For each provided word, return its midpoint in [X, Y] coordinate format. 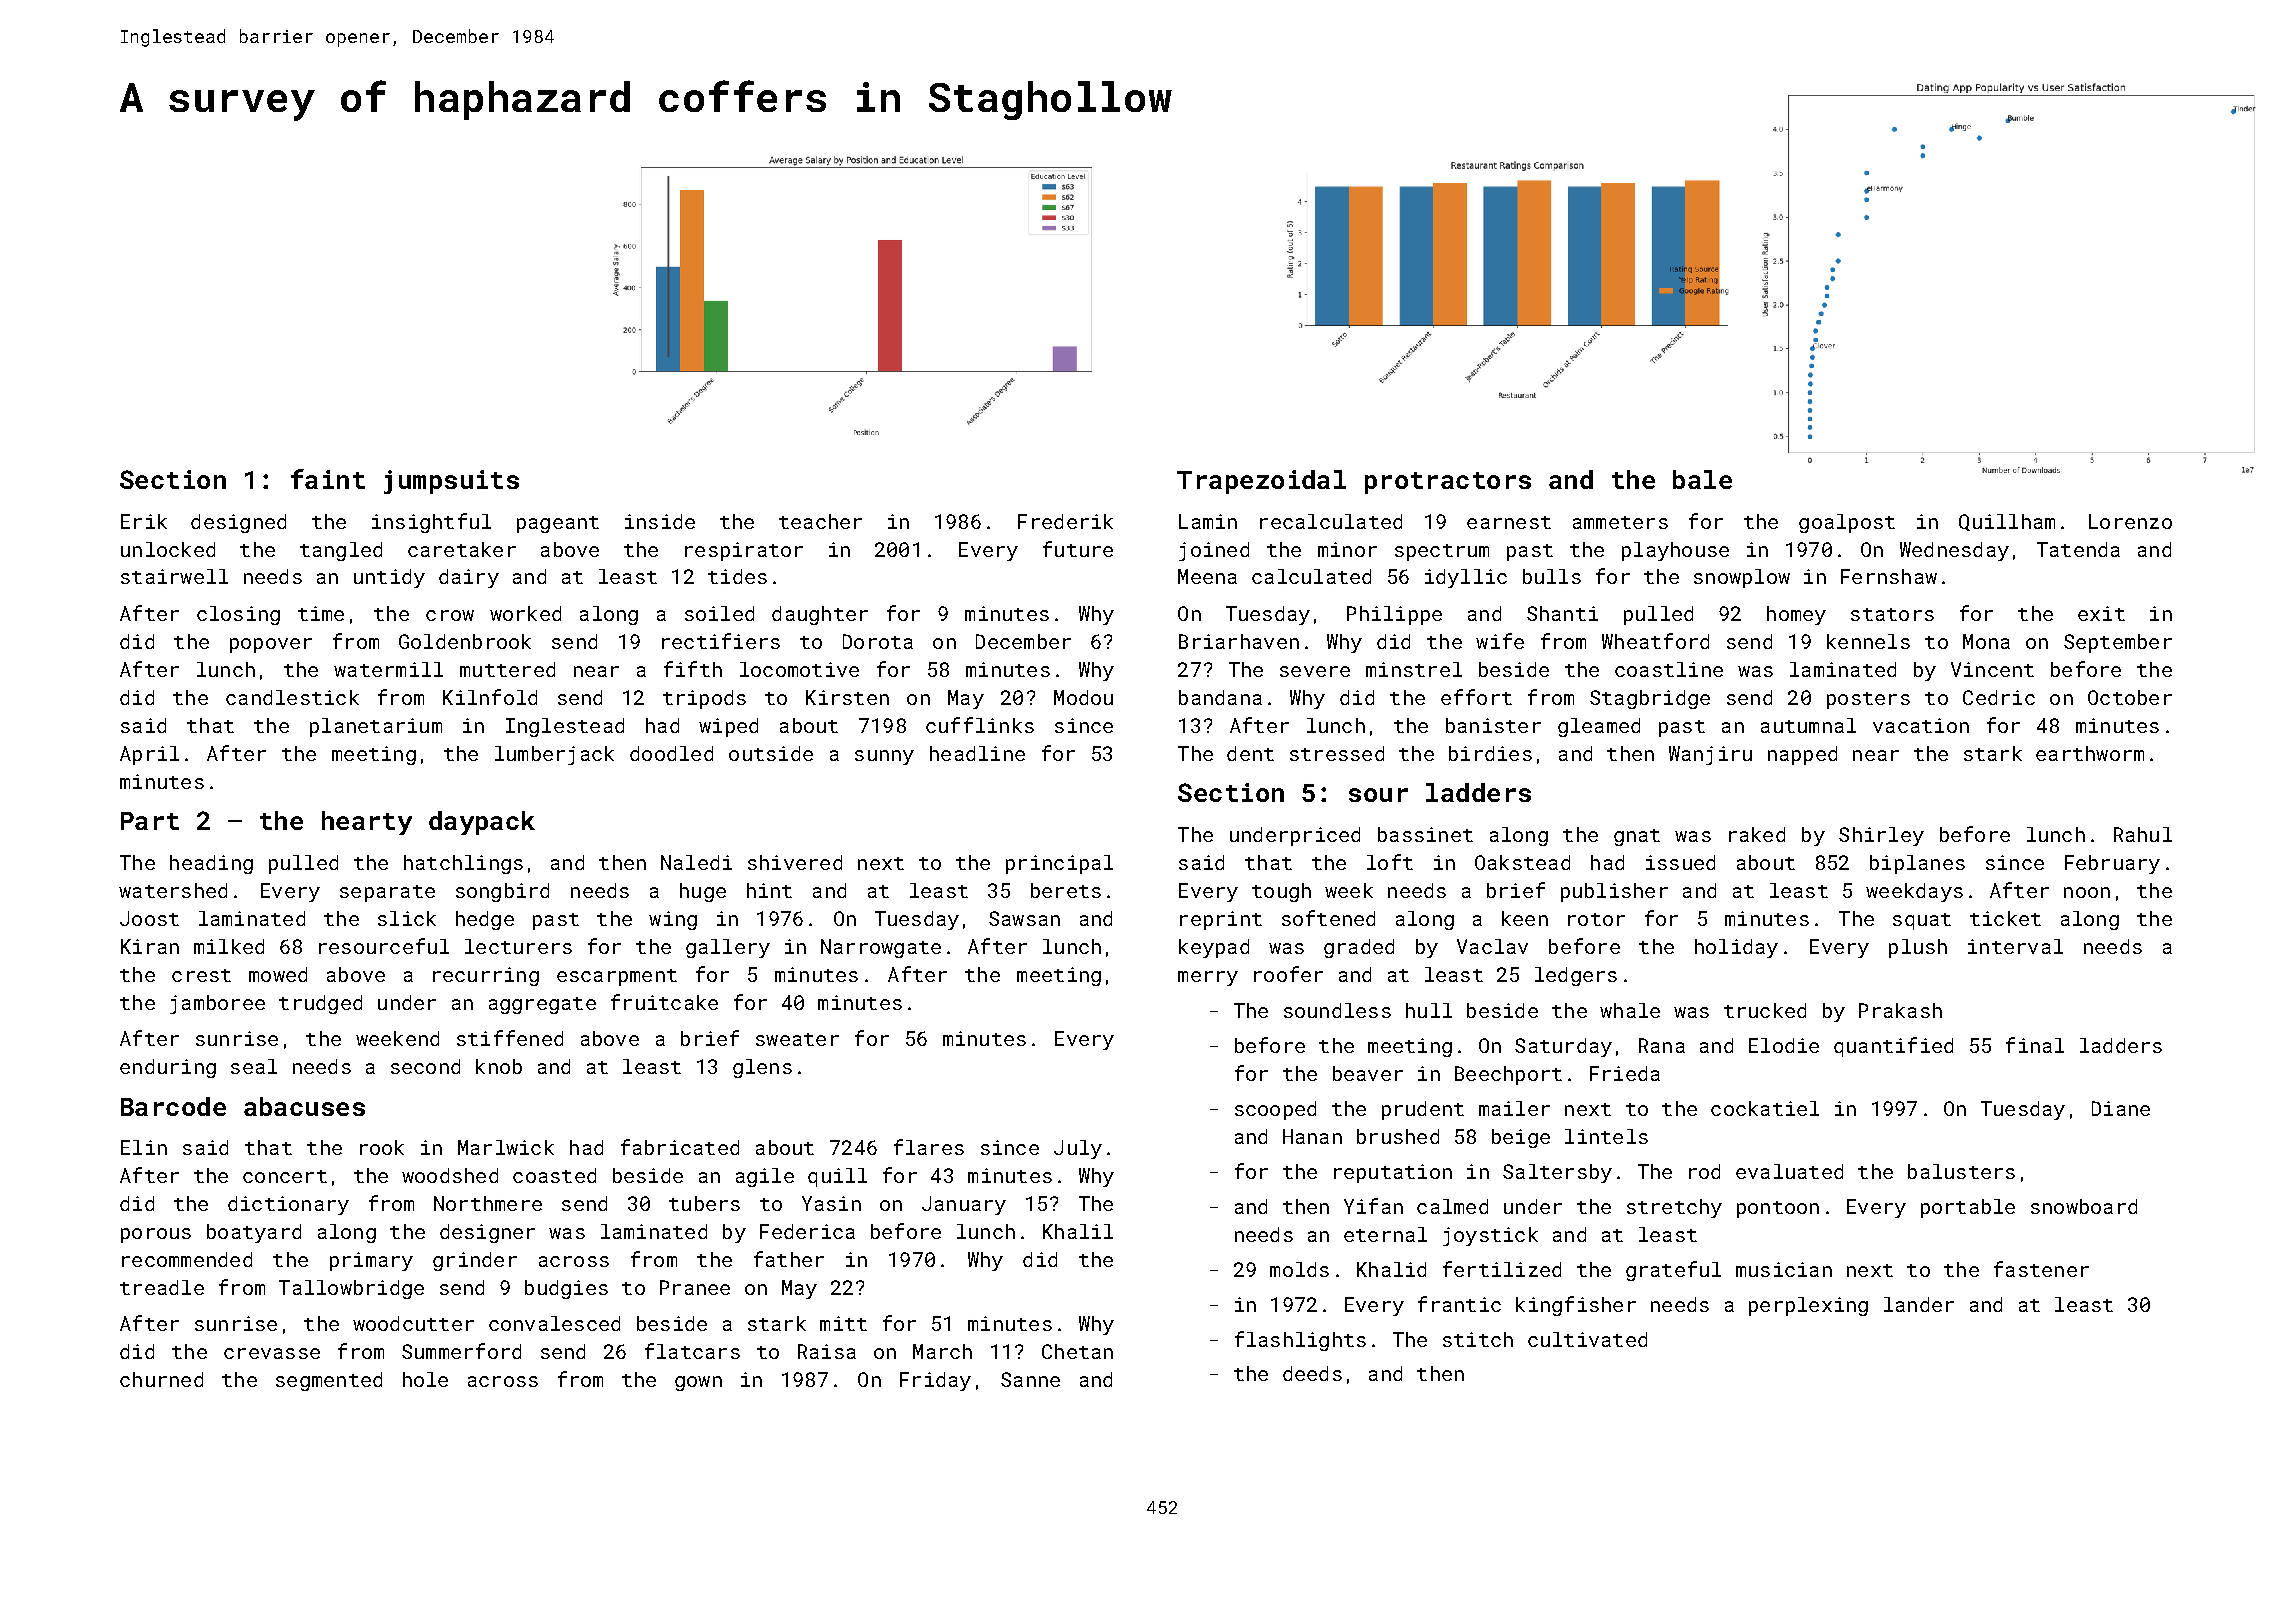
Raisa [827, 1351]
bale [1702, 479]
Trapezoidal [1261, 482]
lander [1919, 1304]
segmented [329, 1381]
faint [328, 479]
